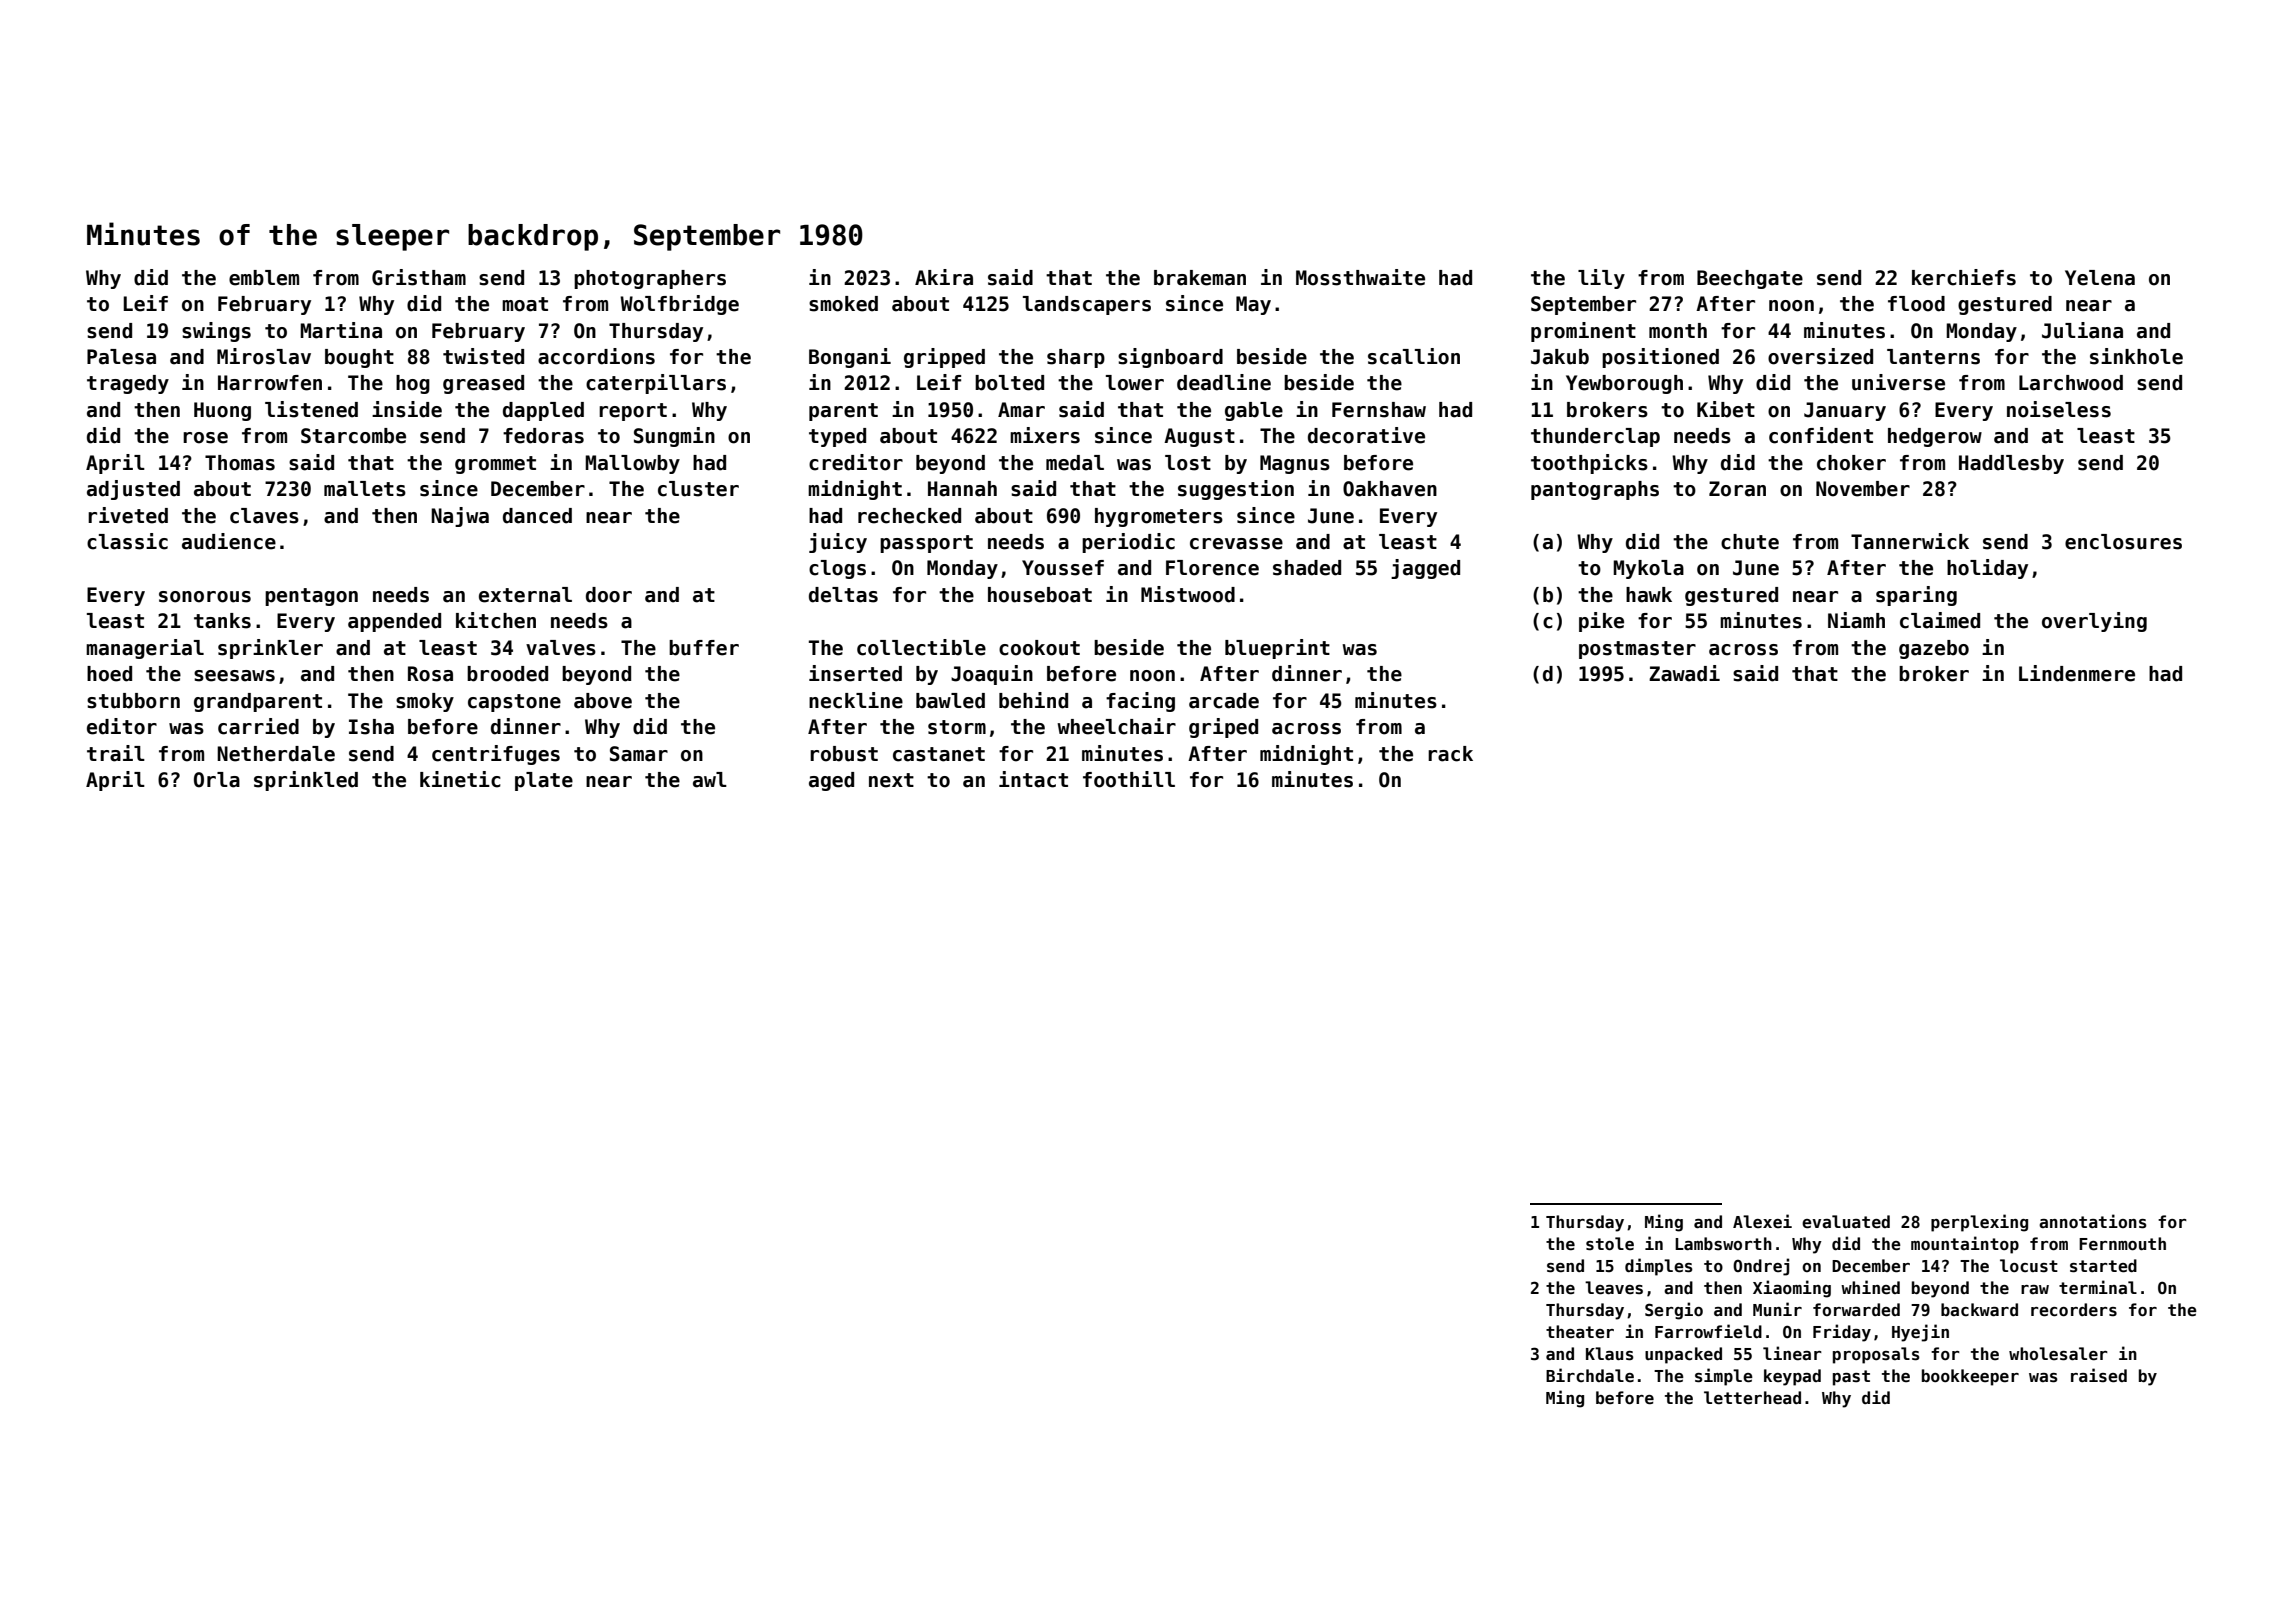  Describe the element at coordinates (1129, 779) in the screenshot. I see `foothill` at that location.
